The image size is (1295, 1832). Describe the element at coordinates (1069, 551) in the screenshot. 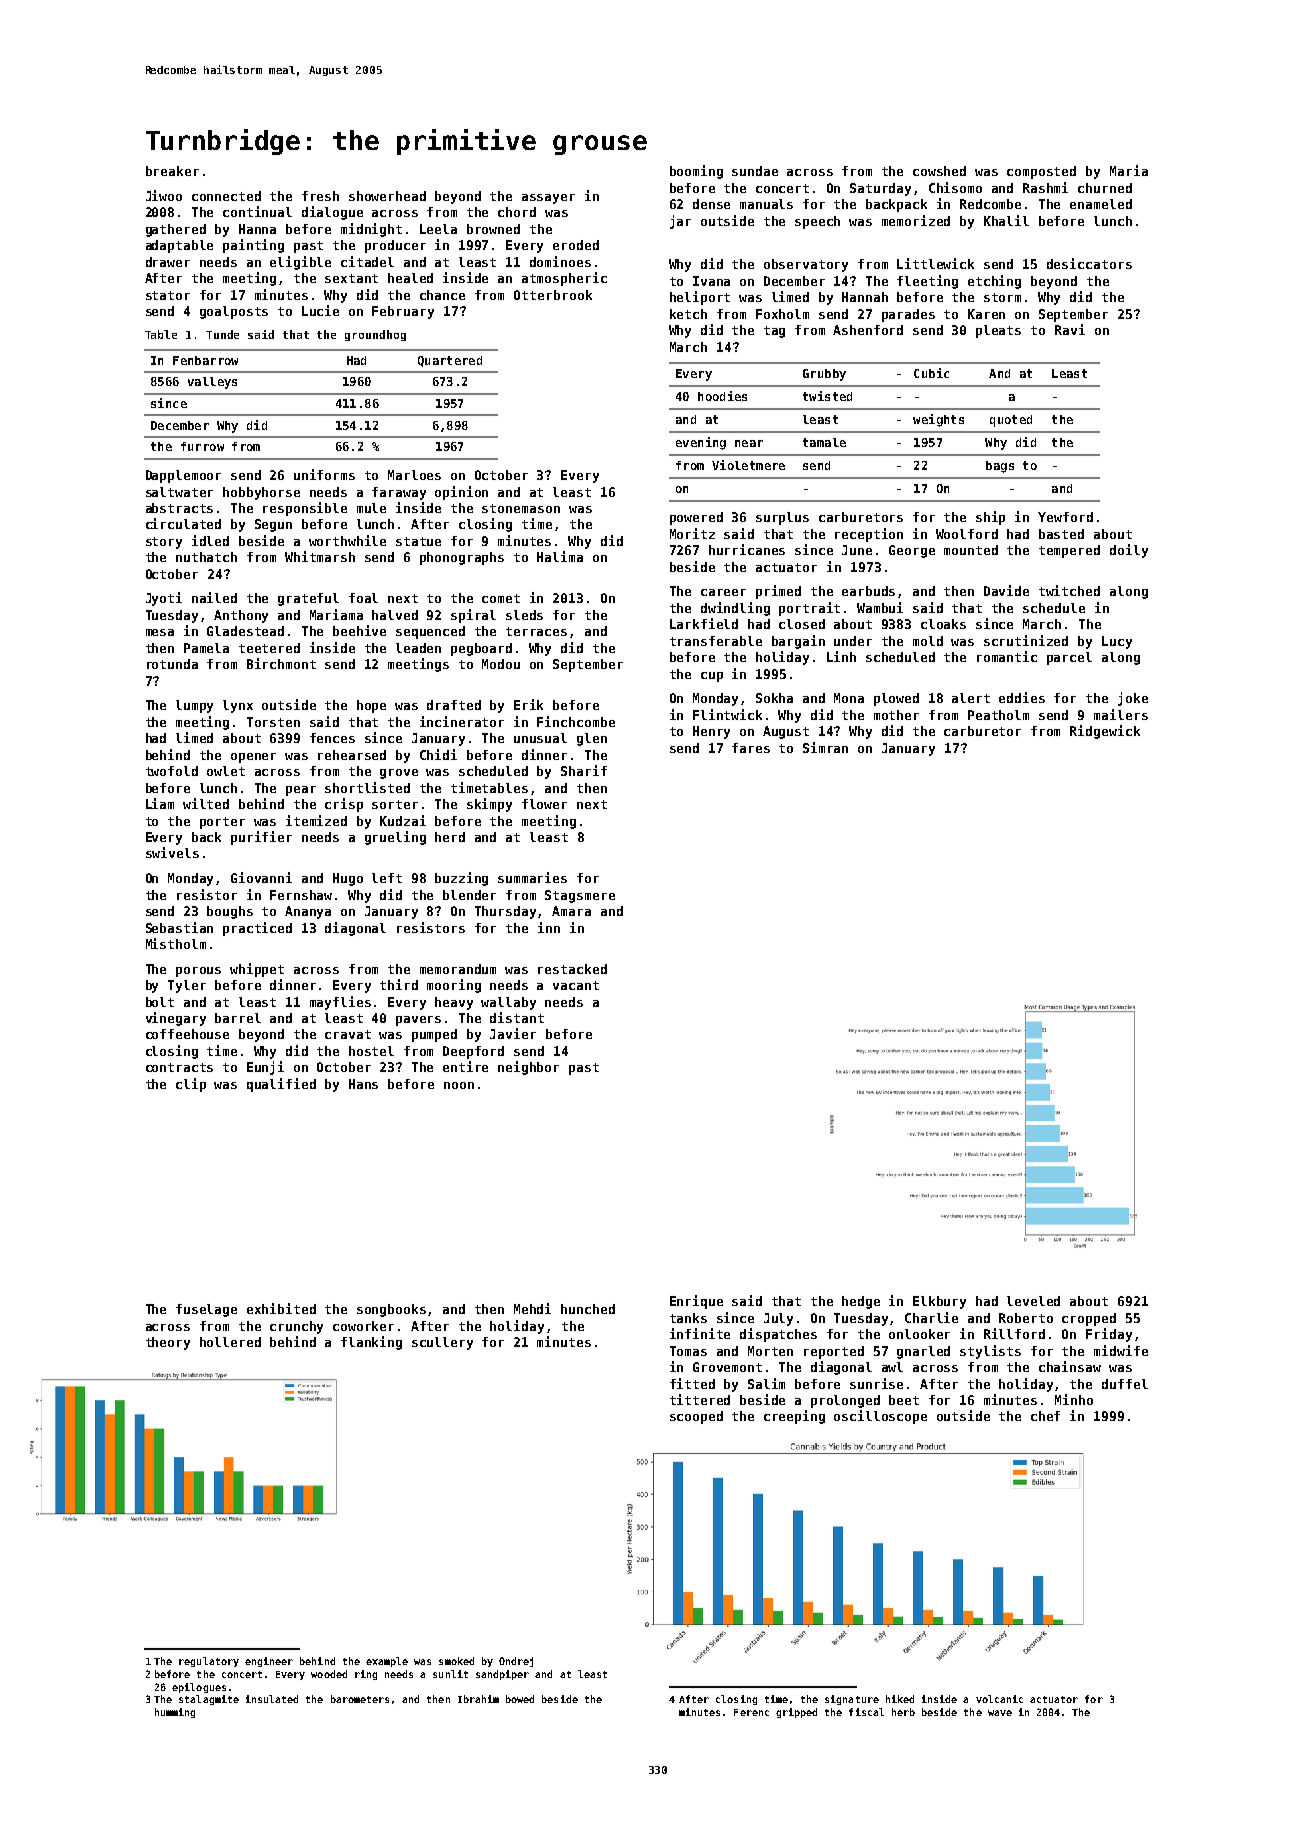

I see `tempered` at that location.
